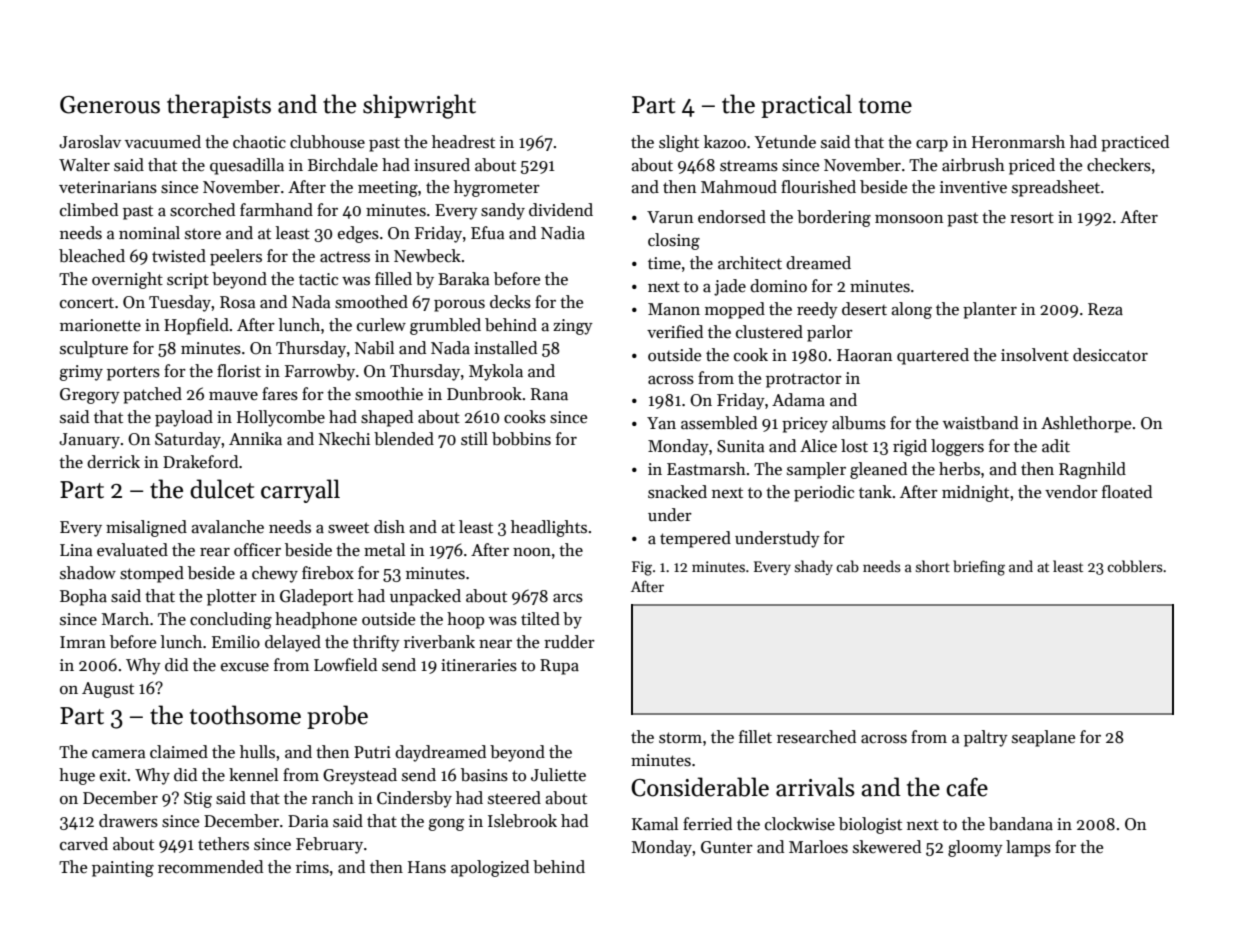 Image resolution: width=1233 pixels, height=952 pixels. Describe the element at coordinates (755, 737) in the page. I see `fillet` at that location.
